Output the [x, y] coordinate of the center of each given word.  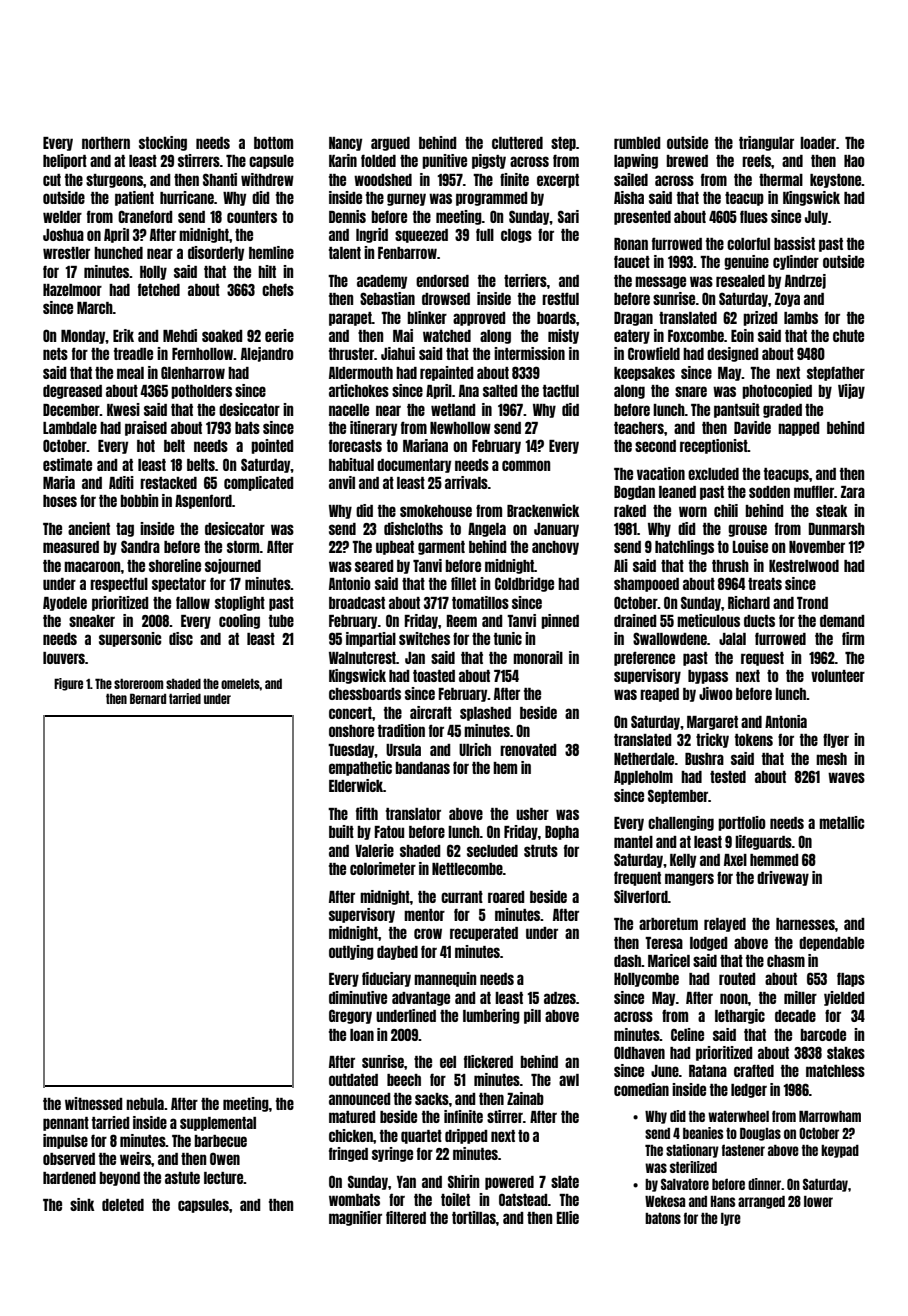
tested [728, 777]
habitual [351, 464]
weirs [135, 1158]
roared [506, 897]
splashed [485, 714]
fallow [193, 602]
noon [734, 998]
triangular [766, 143]
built [341, 831]
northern [106, 143]
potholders [201, 392]
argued [390, 144]
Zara [853, 492]
